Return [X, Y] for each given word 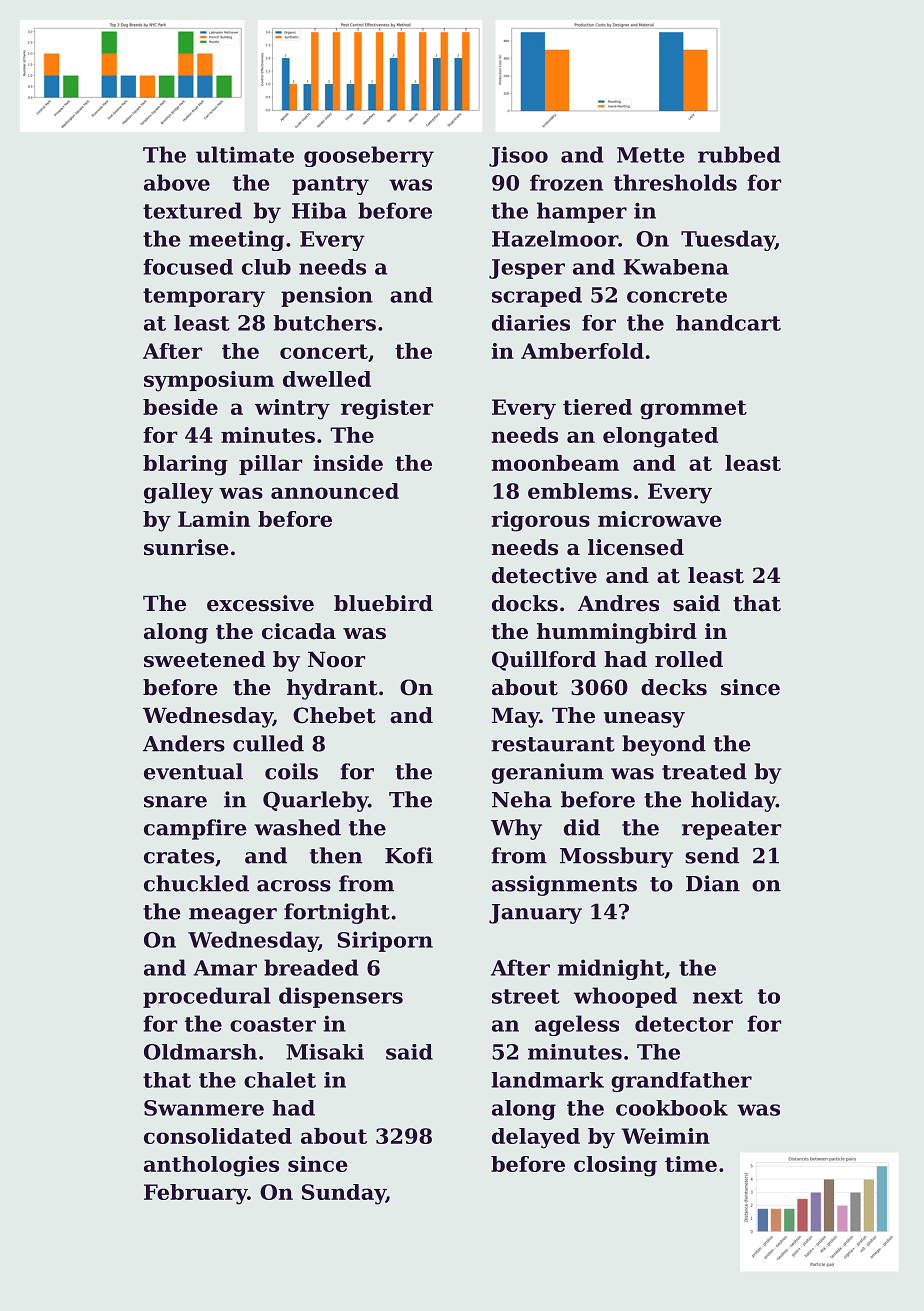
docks [525, 603]
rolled [689, 659]
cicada [299, 631]
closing [615, 1166]
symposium [209, 381]
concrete [677, 295]
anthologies [211, 1166]
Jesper [527, 269]
